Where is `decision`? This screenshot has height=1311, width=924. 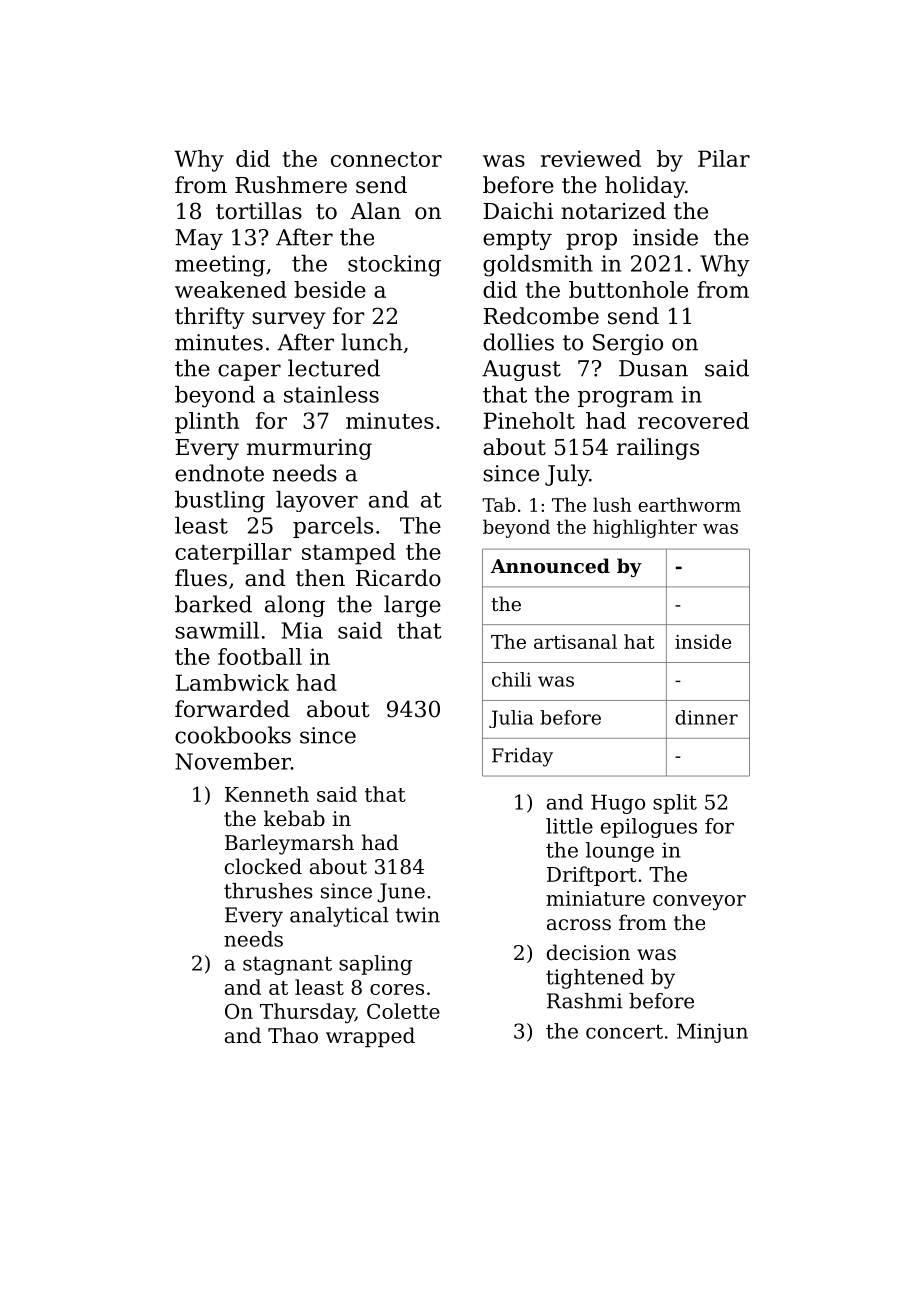
decision is located at coordinates (588, 952).
